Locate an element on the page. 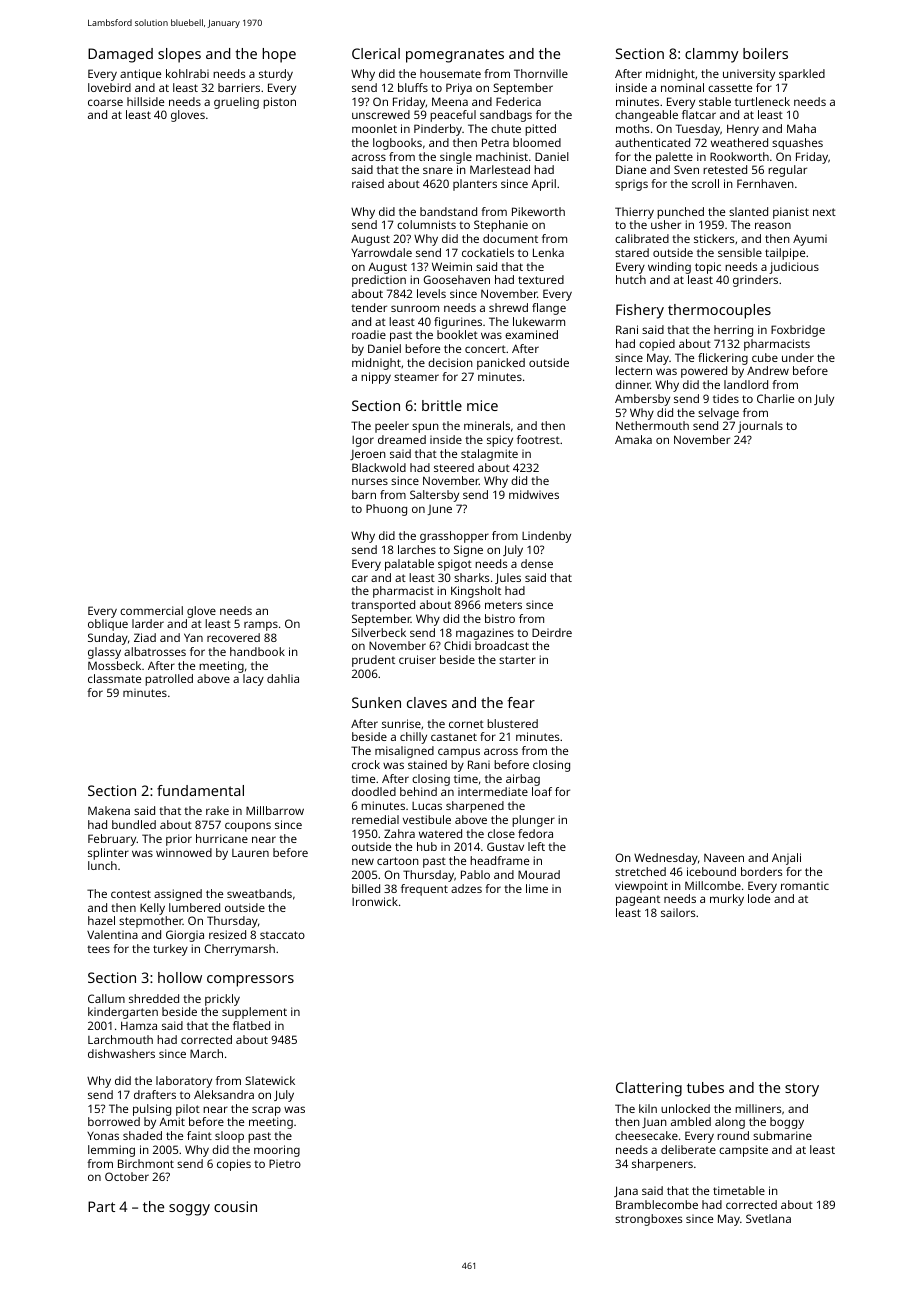 Image resolution: width=924 pixels, height=1308 pixels. Svetlana is located at coordinates (768, 1218).
